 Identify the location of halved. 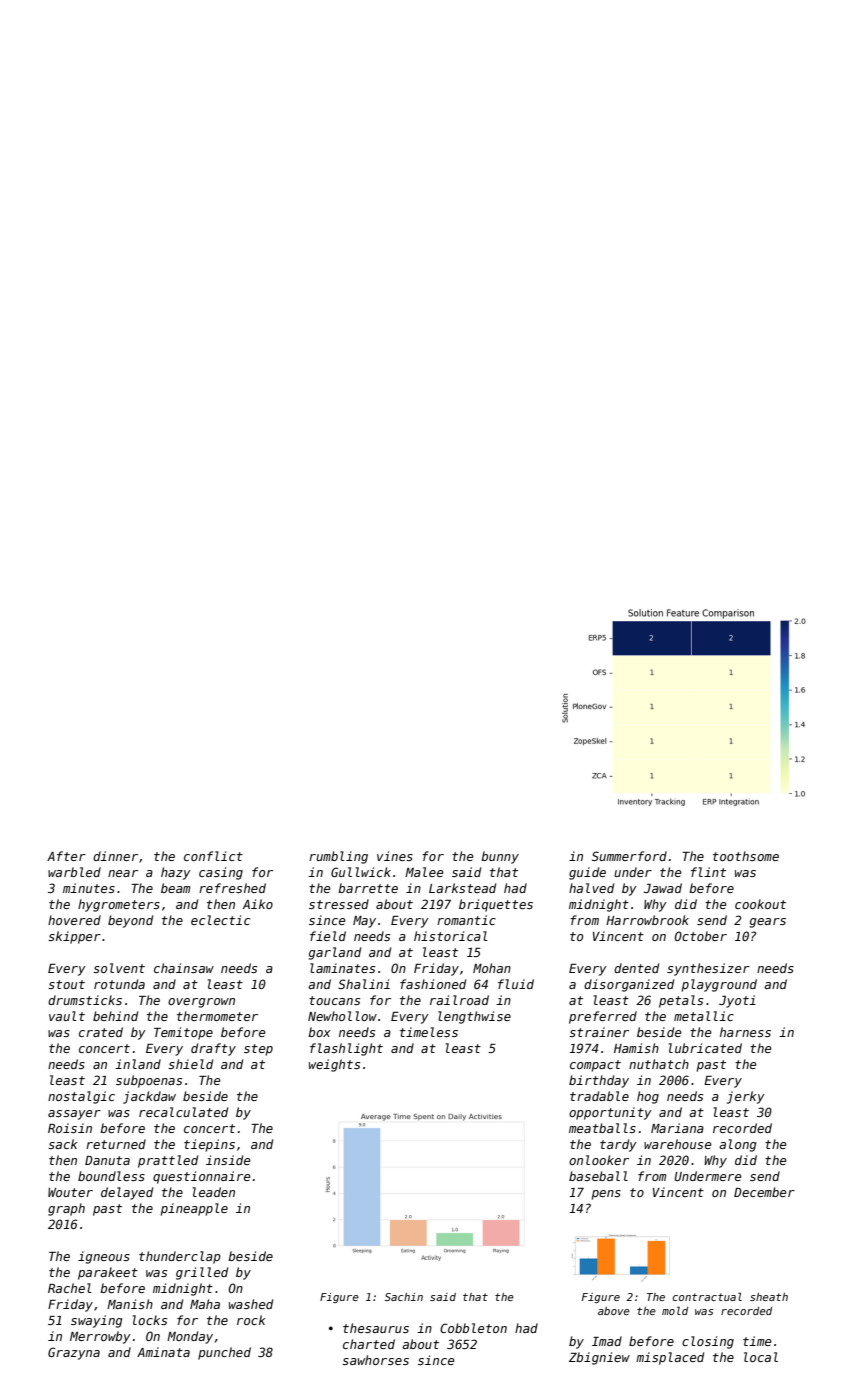
(591, 888).
